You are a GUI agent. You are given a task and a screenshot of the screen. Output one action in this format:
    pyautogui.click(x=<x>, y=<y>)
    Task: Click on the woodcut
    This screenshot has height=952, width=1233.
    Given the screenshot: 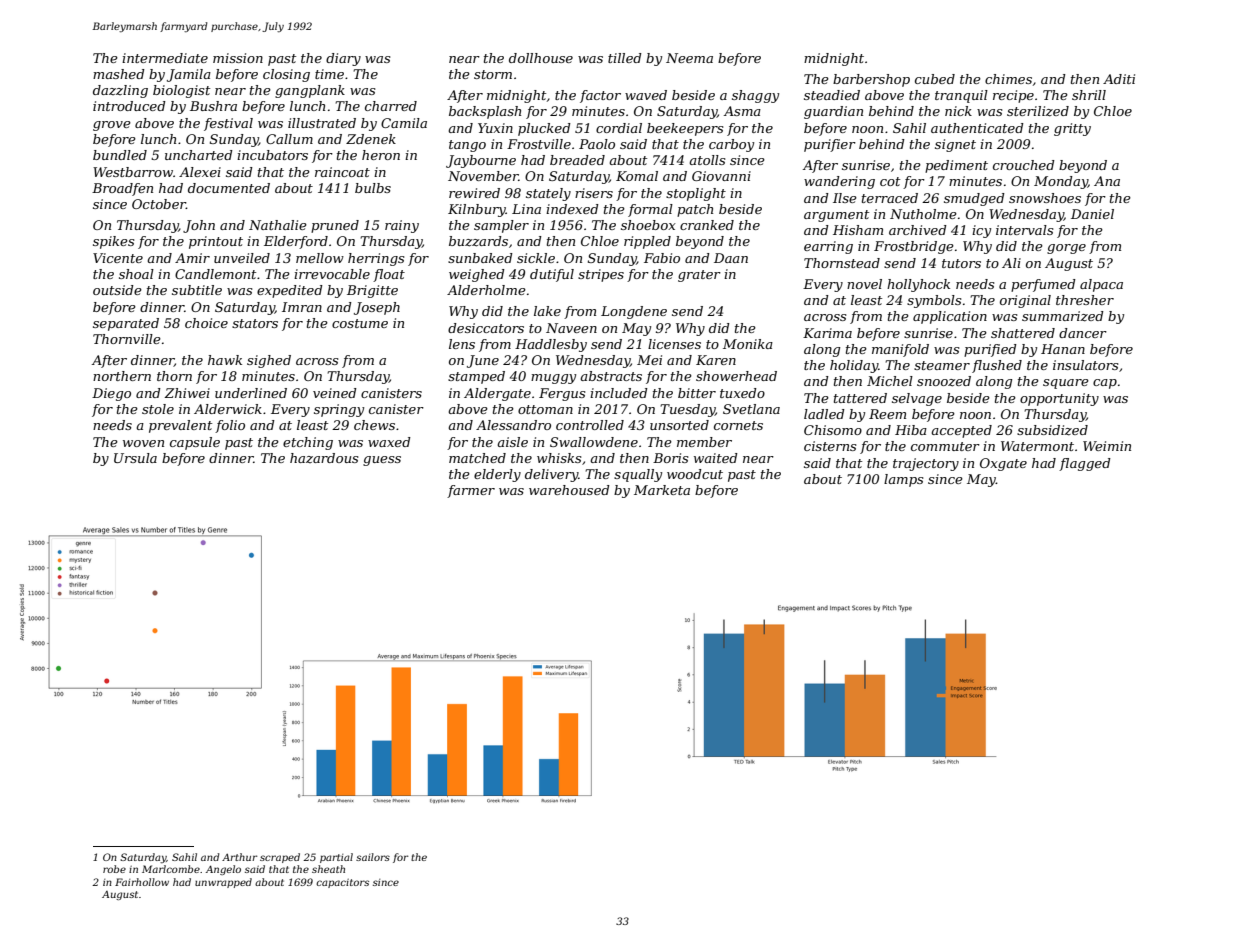 What is the action you would take?
    pyautogui.click(x=695, y=474)
